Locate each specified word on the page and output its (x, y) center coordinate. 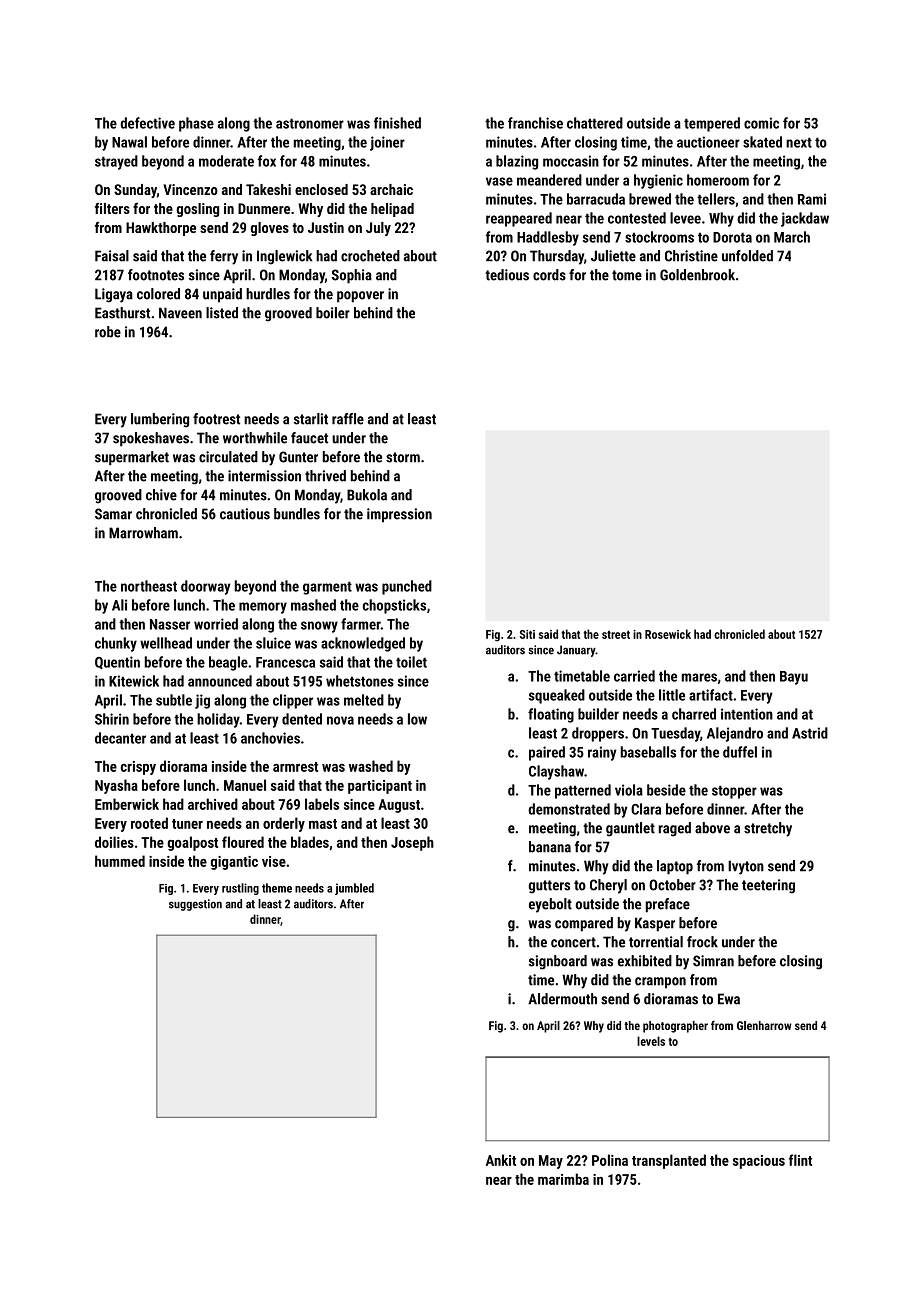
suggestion (195, 905)
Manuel (245, 785)
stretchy (768, 829)
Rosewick (668, 634)
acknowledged (363, 644)
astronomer (310, 123)
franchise (535, 123)
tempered (712, 124)
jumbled (354, 889)
